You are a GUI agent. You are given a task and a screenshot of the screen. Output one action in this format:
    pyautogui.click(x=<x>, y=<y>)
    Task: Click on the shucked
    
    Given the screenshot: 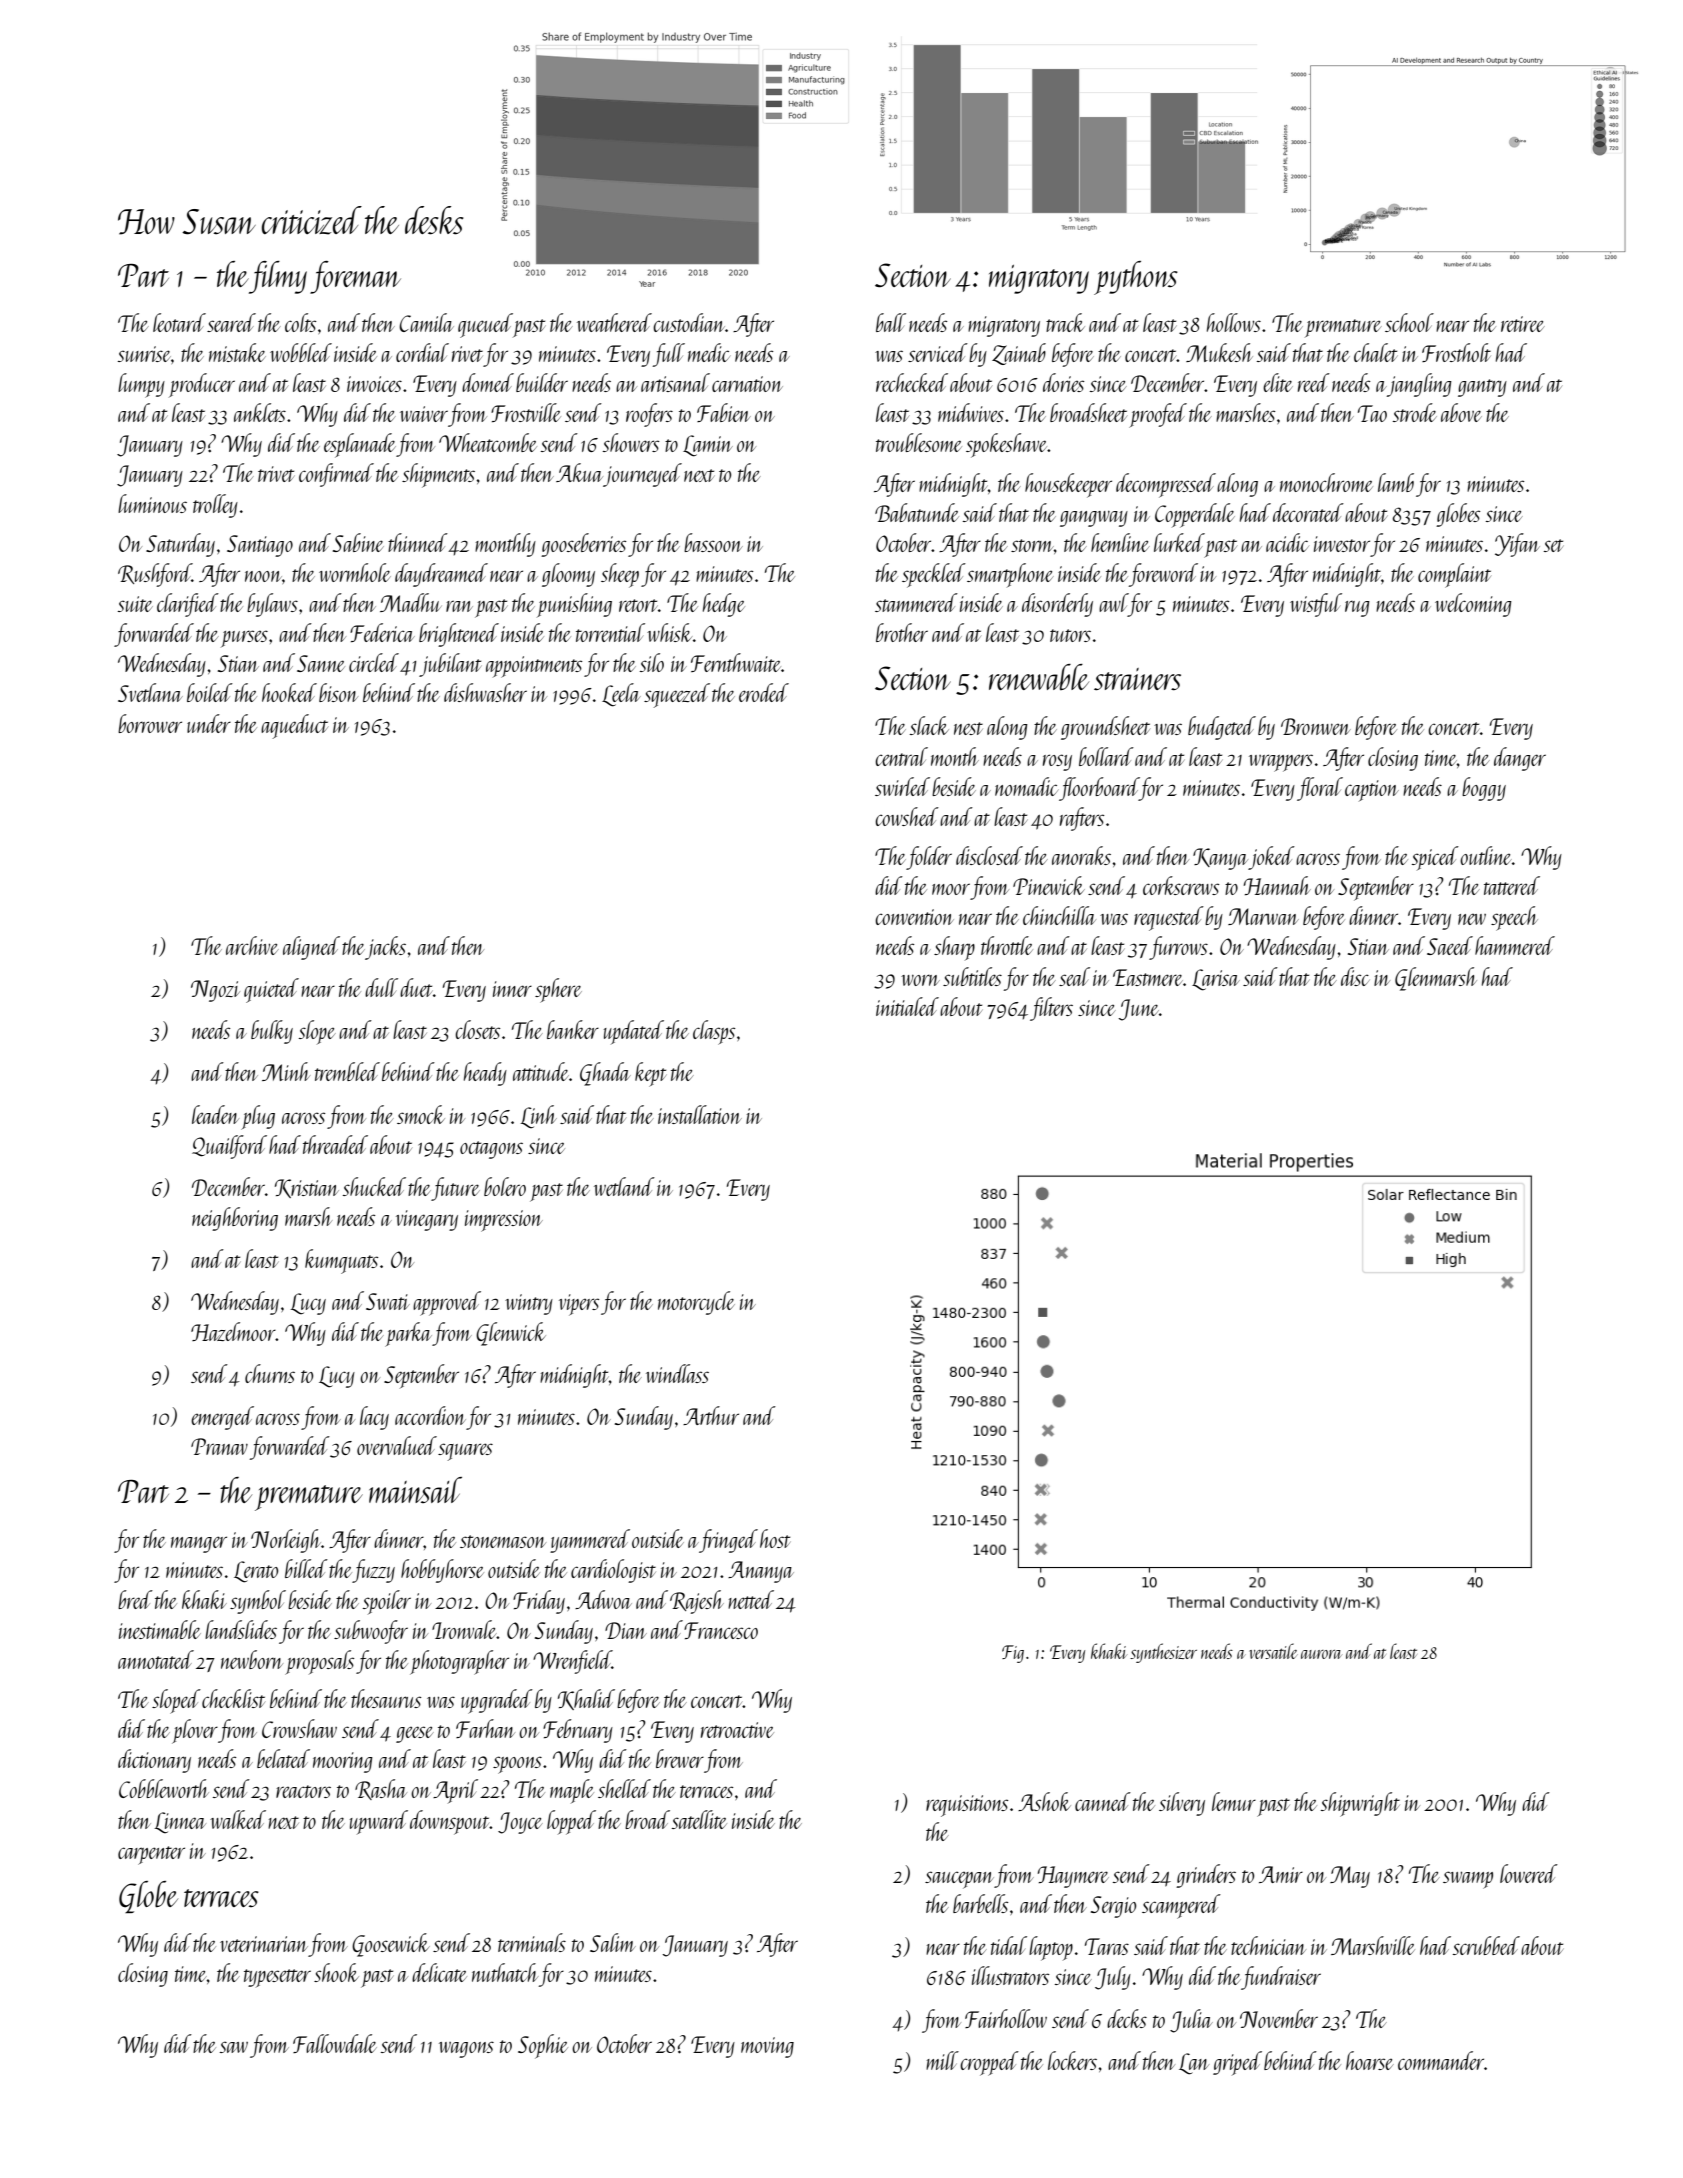 What is the action you would take?
    pyautogui.click(x=374, y=1186)
